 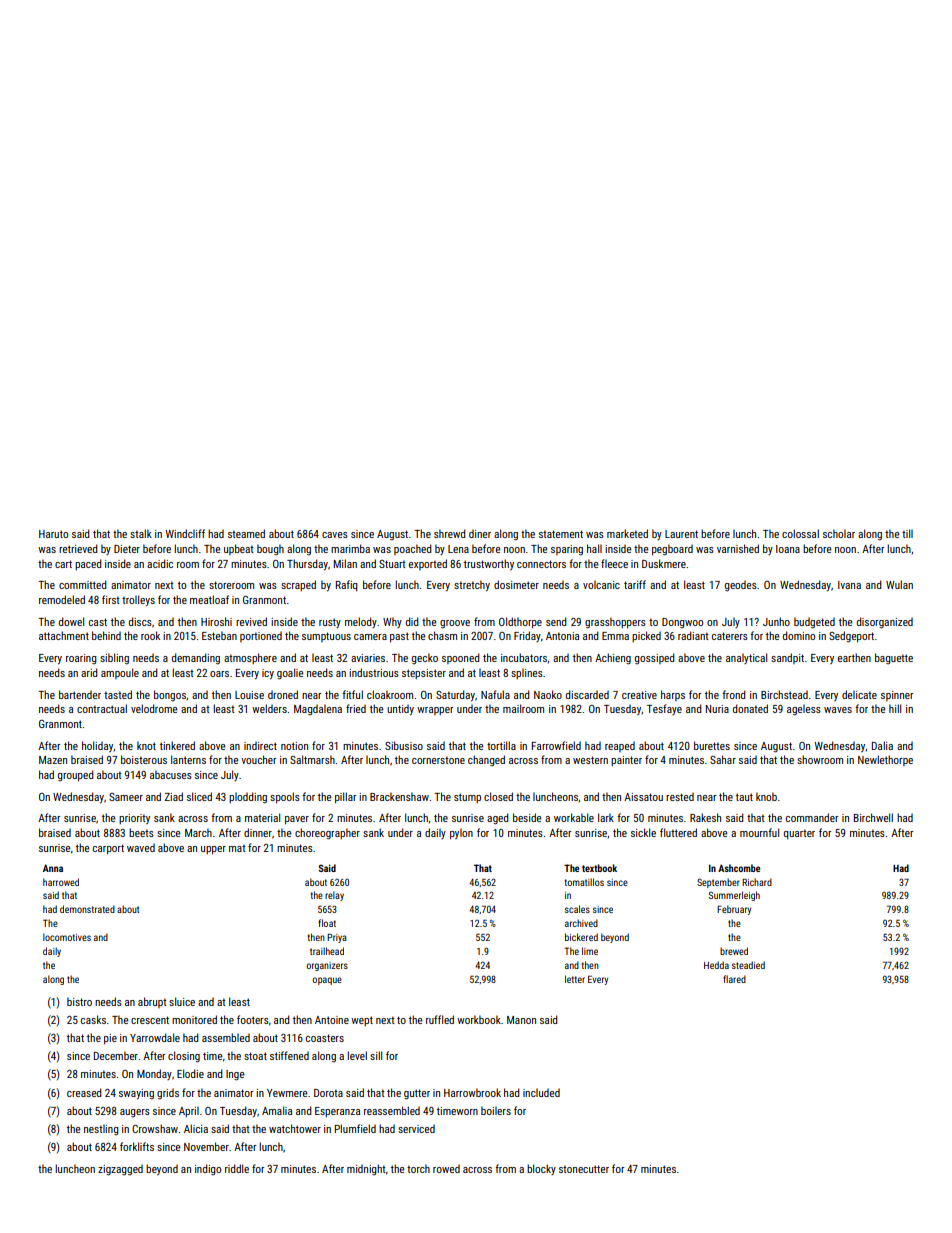 I want to click on Haruto, so click(x=53, y=534).
